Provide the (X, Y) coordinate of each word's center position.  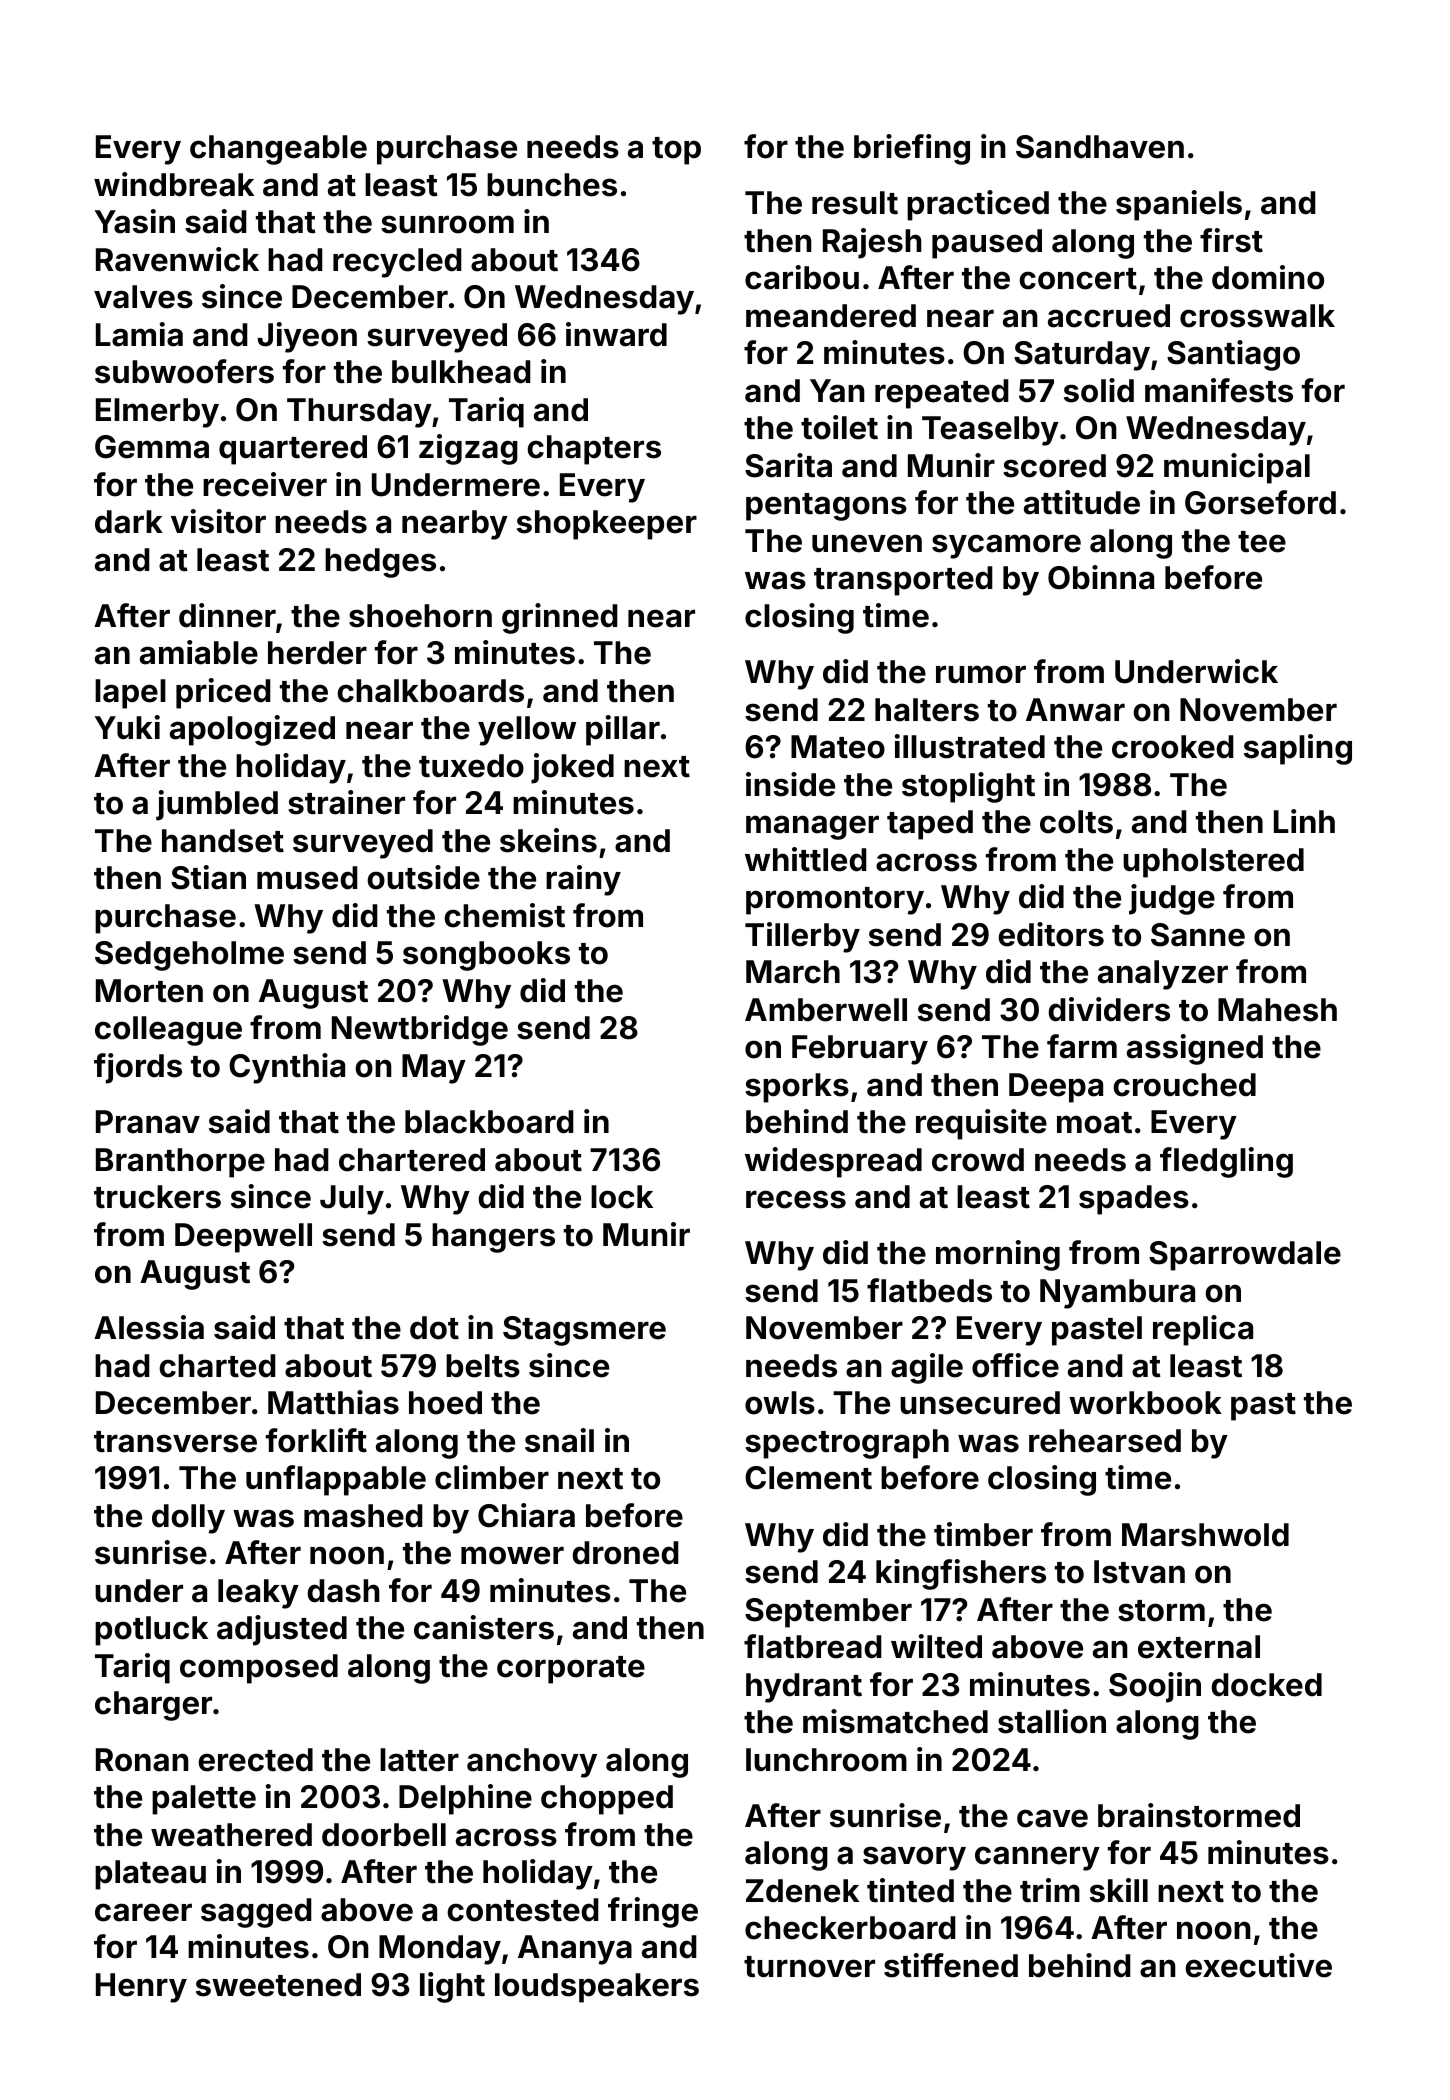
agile (927, 1368)
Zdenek (802, 1891)
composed (259, 1669)
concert (1078, 279)
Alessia (149, 1327)
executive (1258, 1965)
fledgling (1226, 1162)
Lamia (139, 334)
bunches (552, 185)
